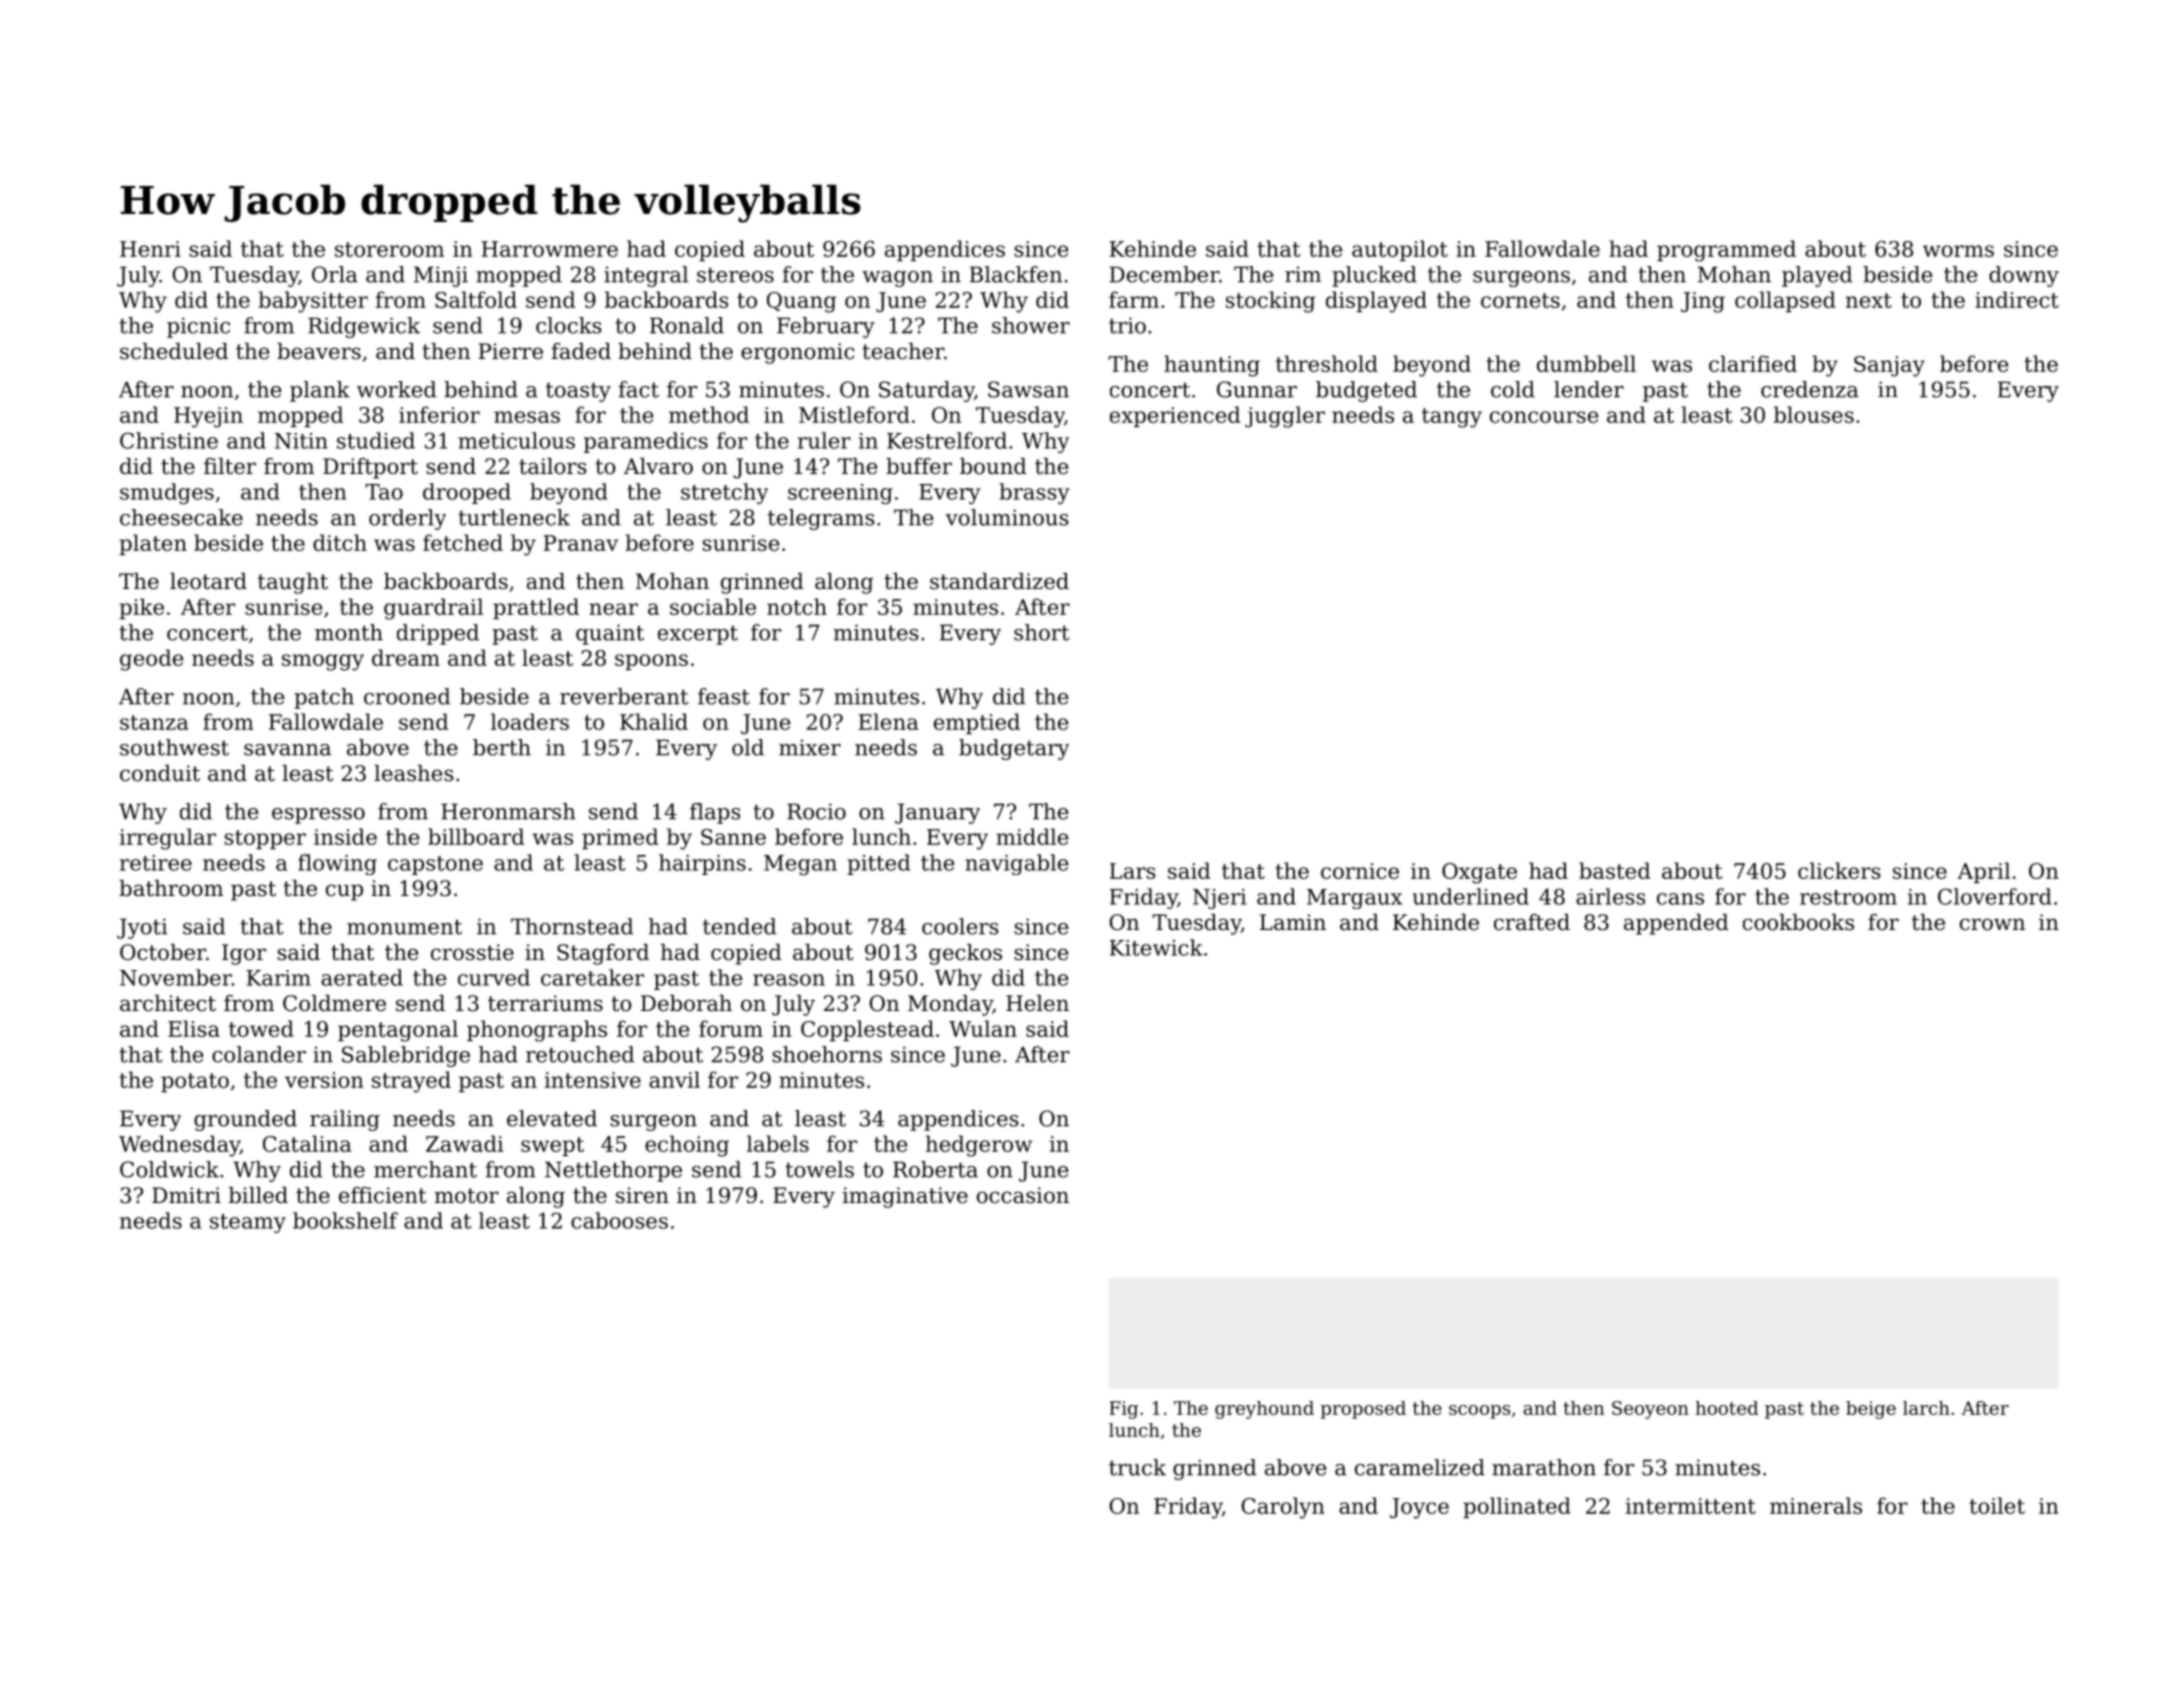 The width and height of the document is (2178, 1683). I want to click on steamy, so click(248, 1223).
